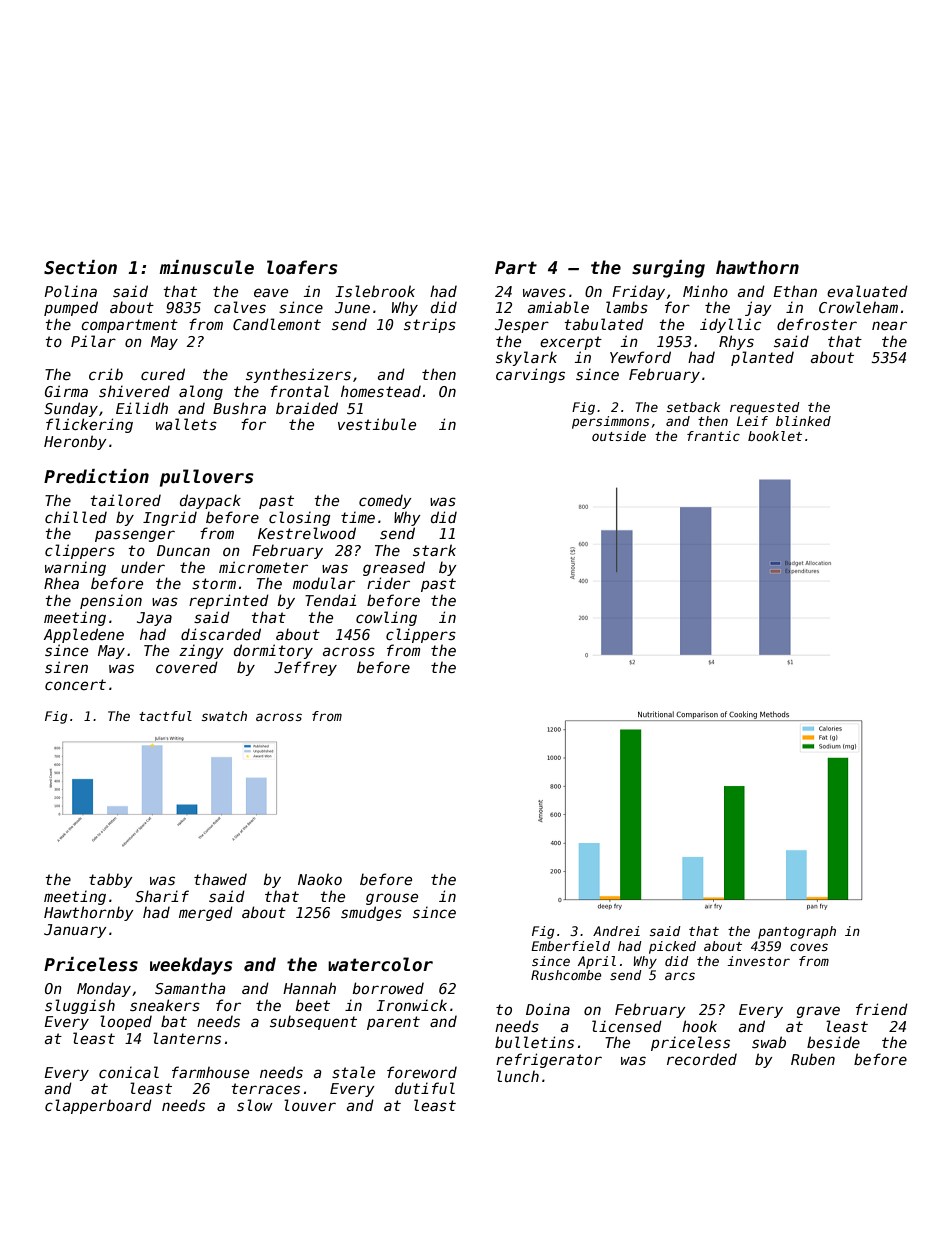 The height and width of the screenshot is (1233, 952). I want to click on refrigerator, so click(549, 1060).
